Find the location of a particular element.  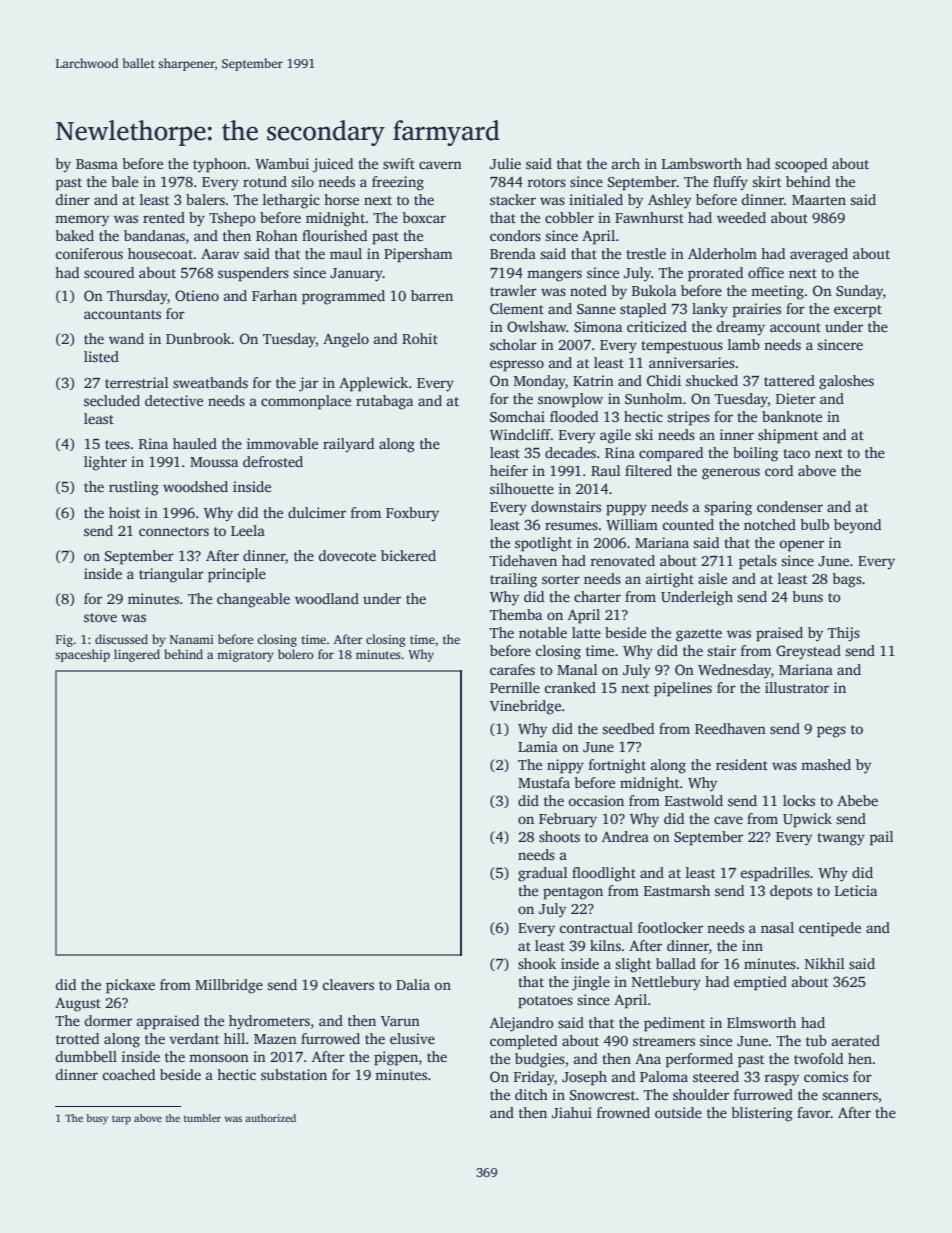

rented is located at coordinates (164, 217).
